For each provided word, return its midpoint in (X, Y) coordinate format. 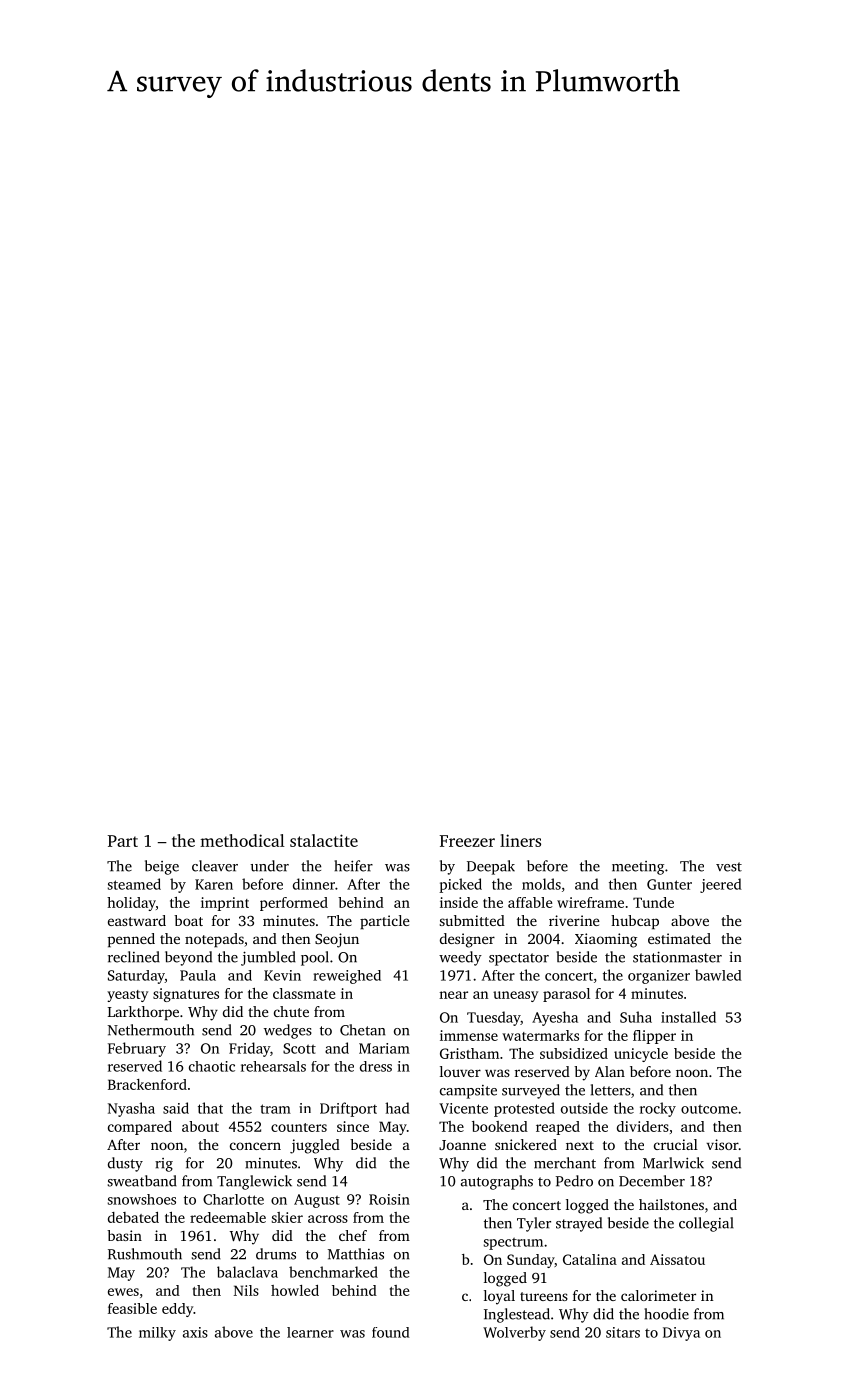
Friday (249, 1049)
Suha (636, 1017)
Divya (681, 1334)
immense (469, 1035)
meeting (638, 868)
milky (157, 1334)
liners (520, 840)
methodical (242, 840)
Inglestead (517, 1315)
